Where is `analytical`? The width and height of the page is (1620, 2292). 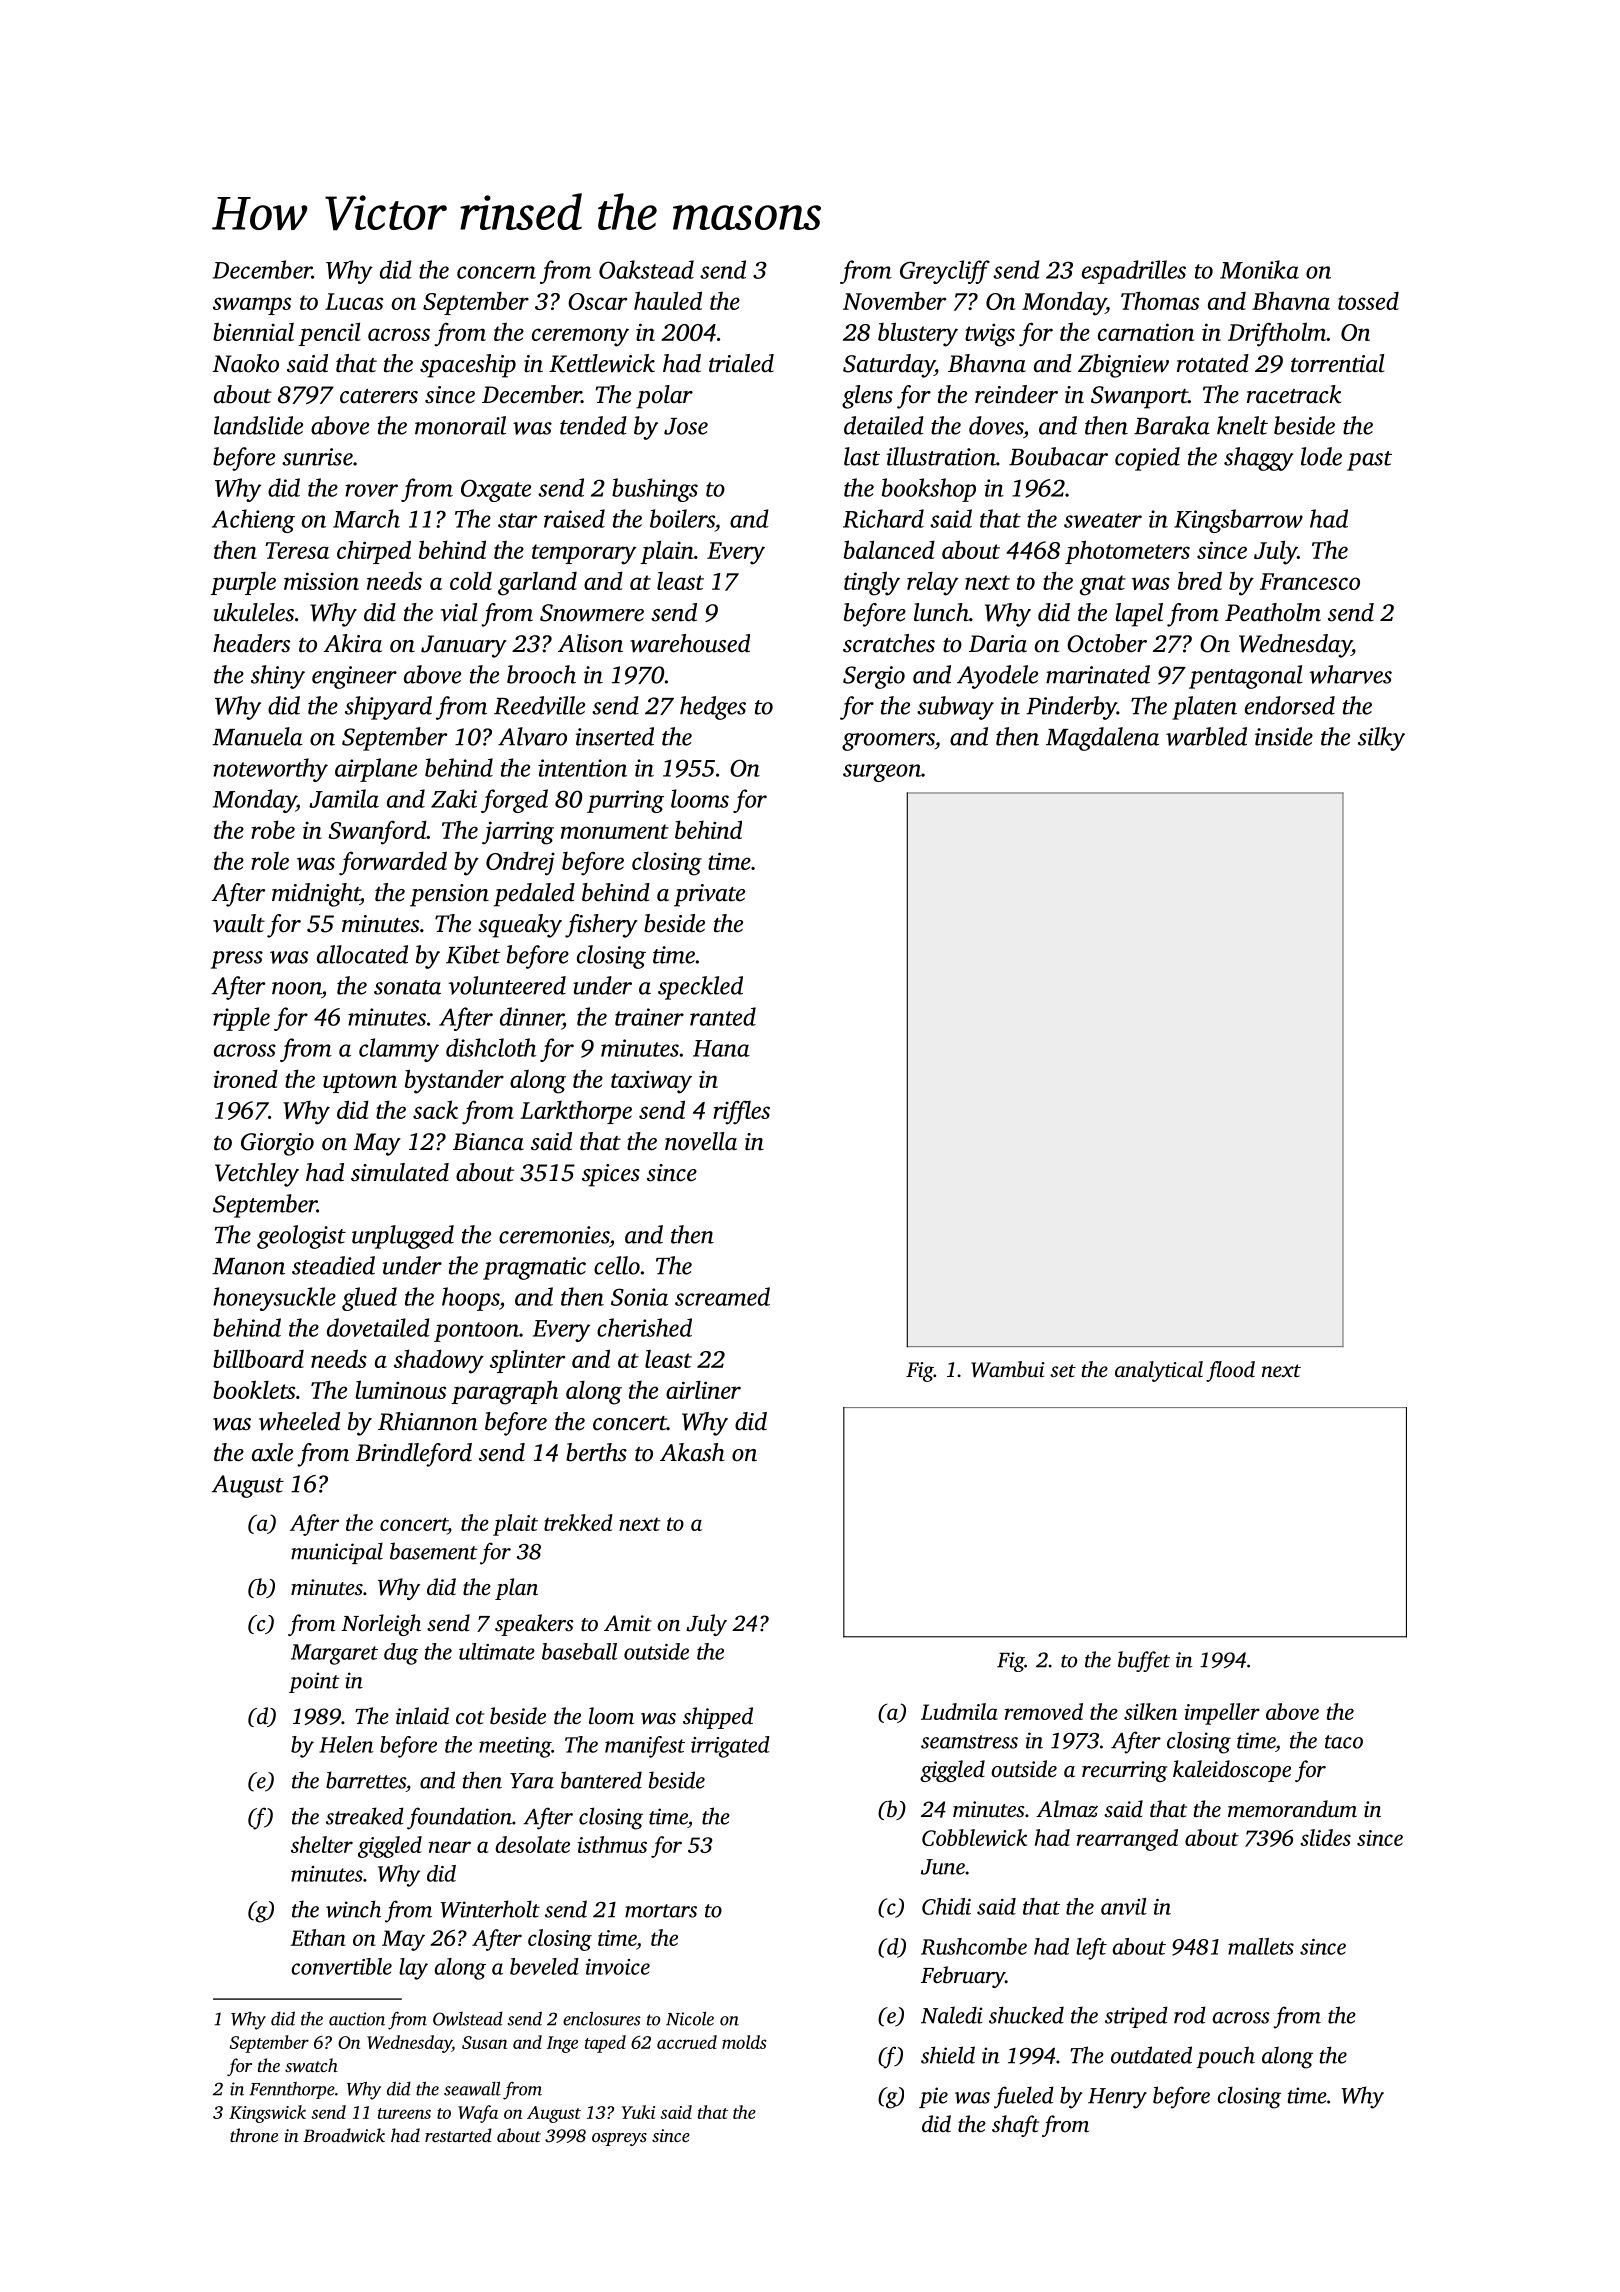 analytical is located at coordinates (1159, 1371).
